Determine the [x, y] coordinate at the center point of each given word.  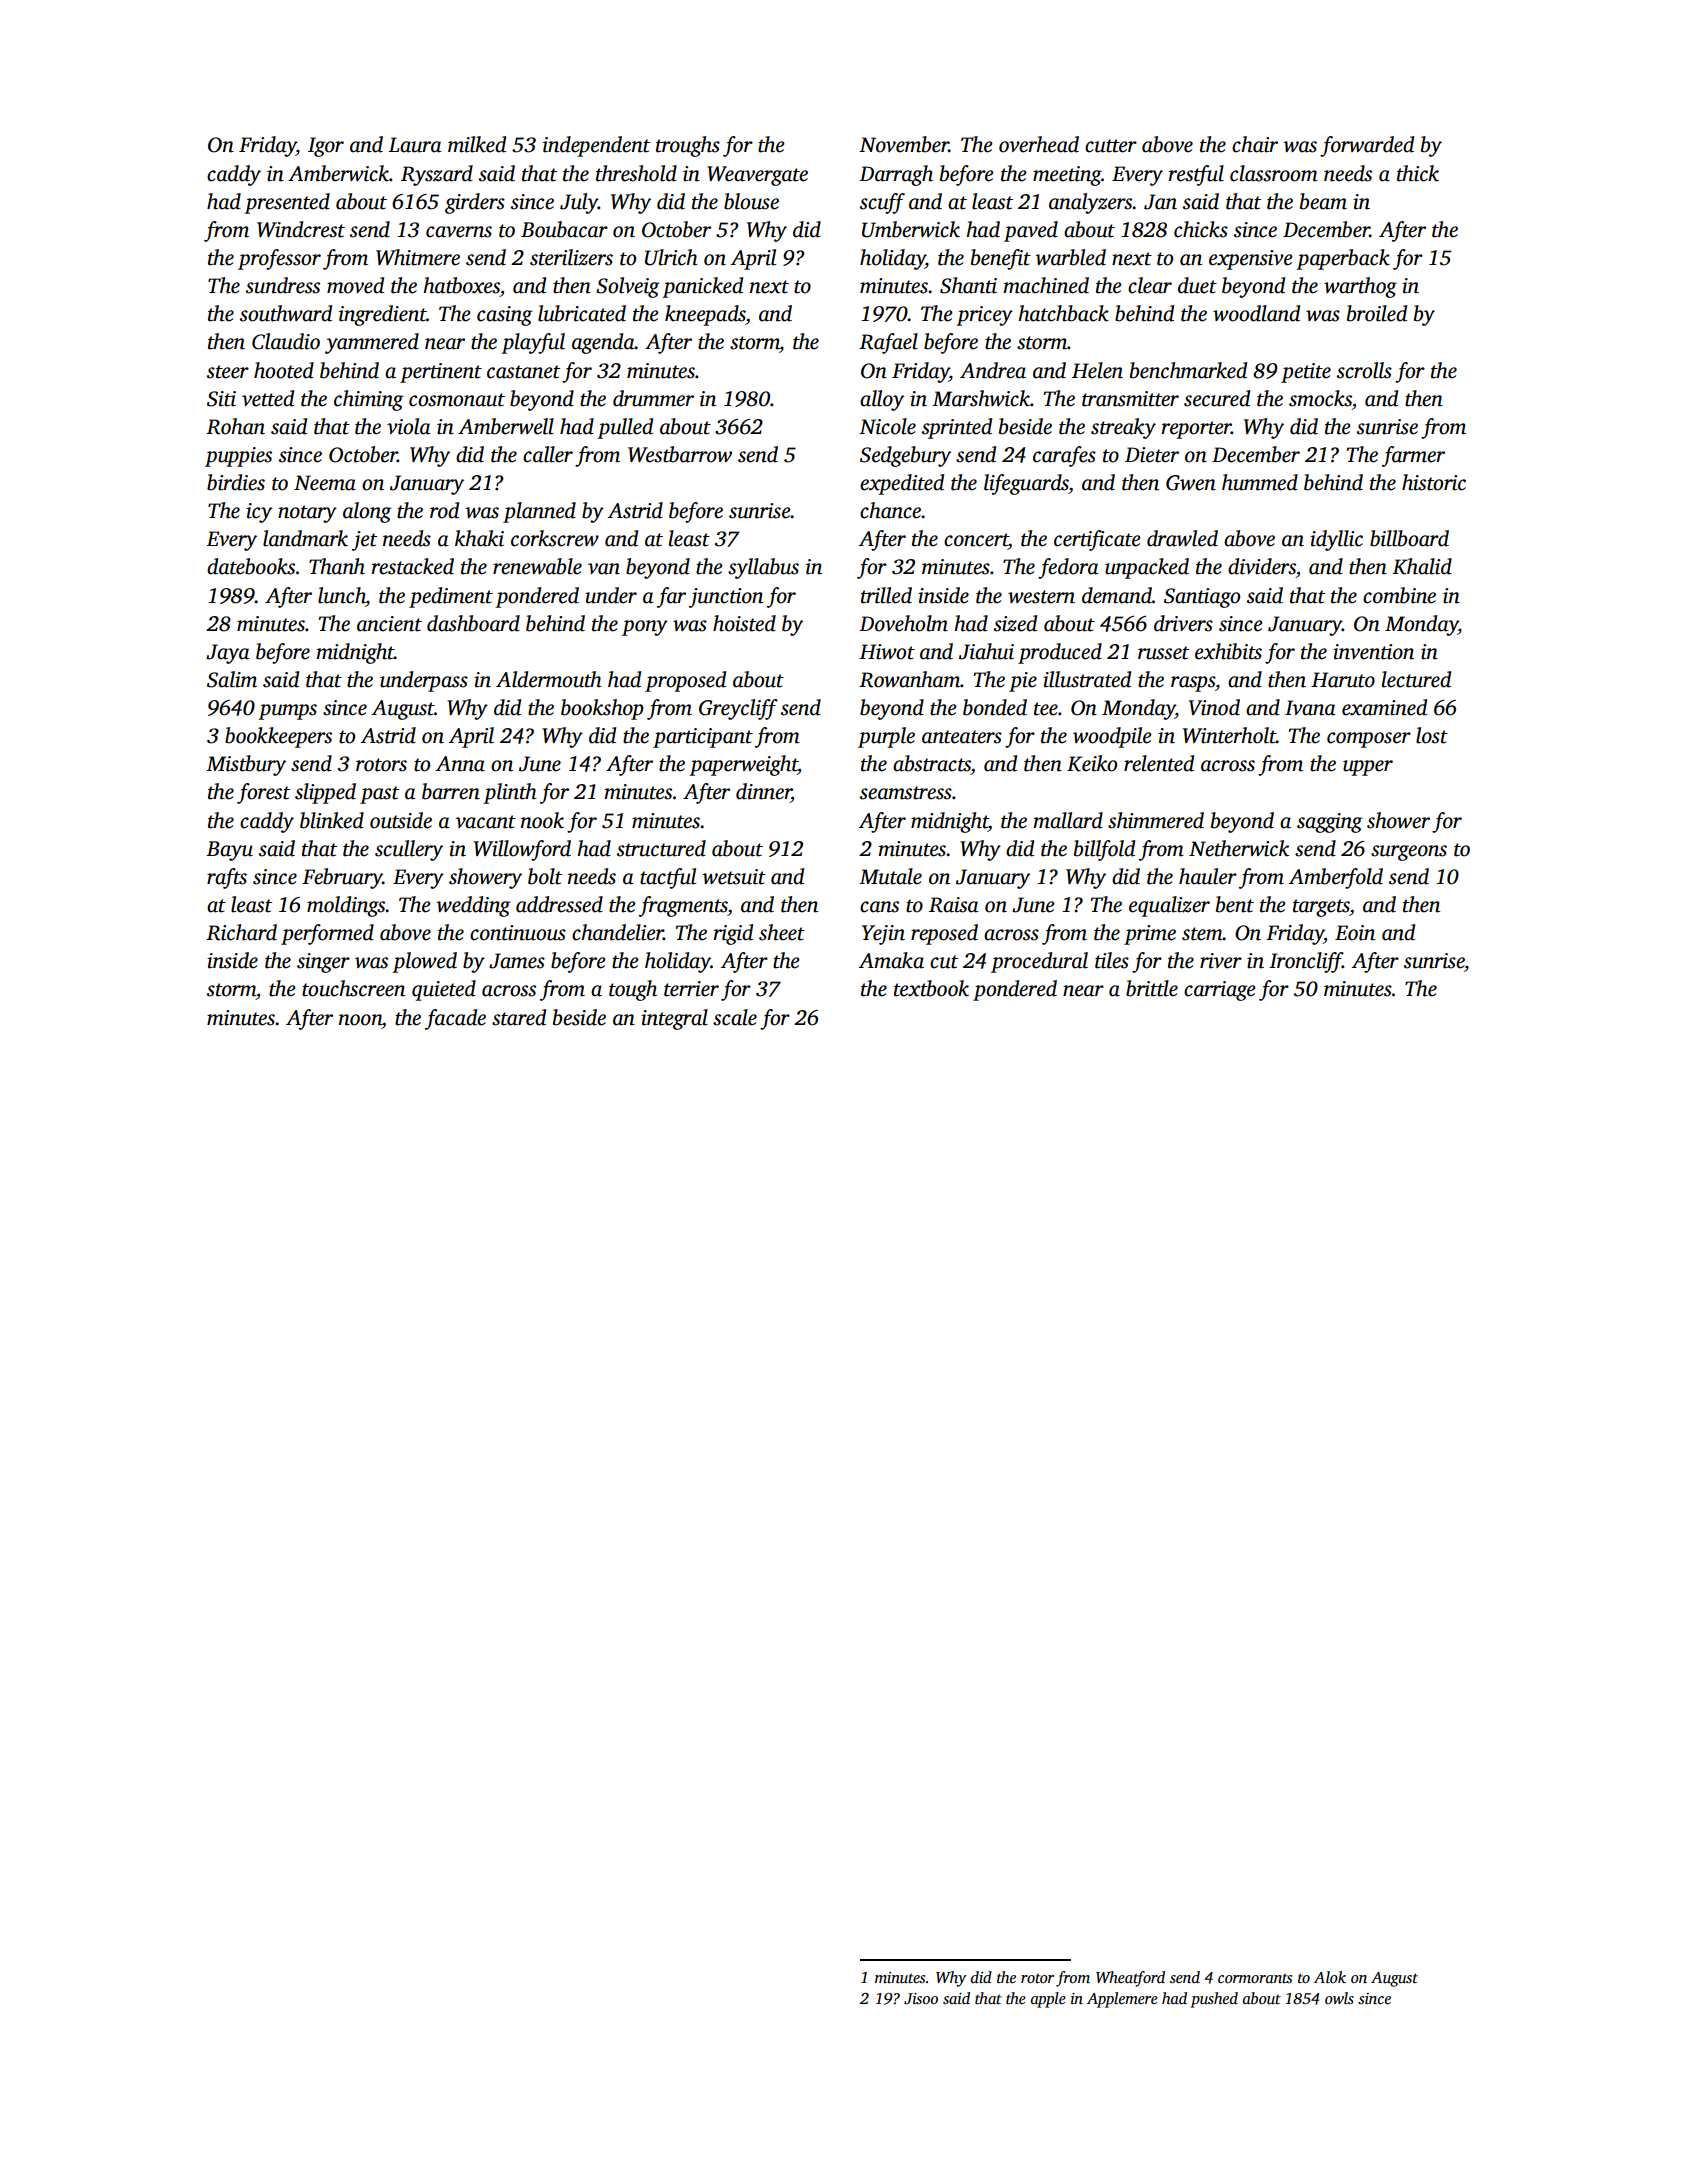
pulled [625, 428]
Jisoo [921, 1999]
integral [674, 1019]
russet [1163, 653]
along [367, 512]
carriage [1220, 991]
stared [519, 1017]
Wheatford [1130, 1979]
